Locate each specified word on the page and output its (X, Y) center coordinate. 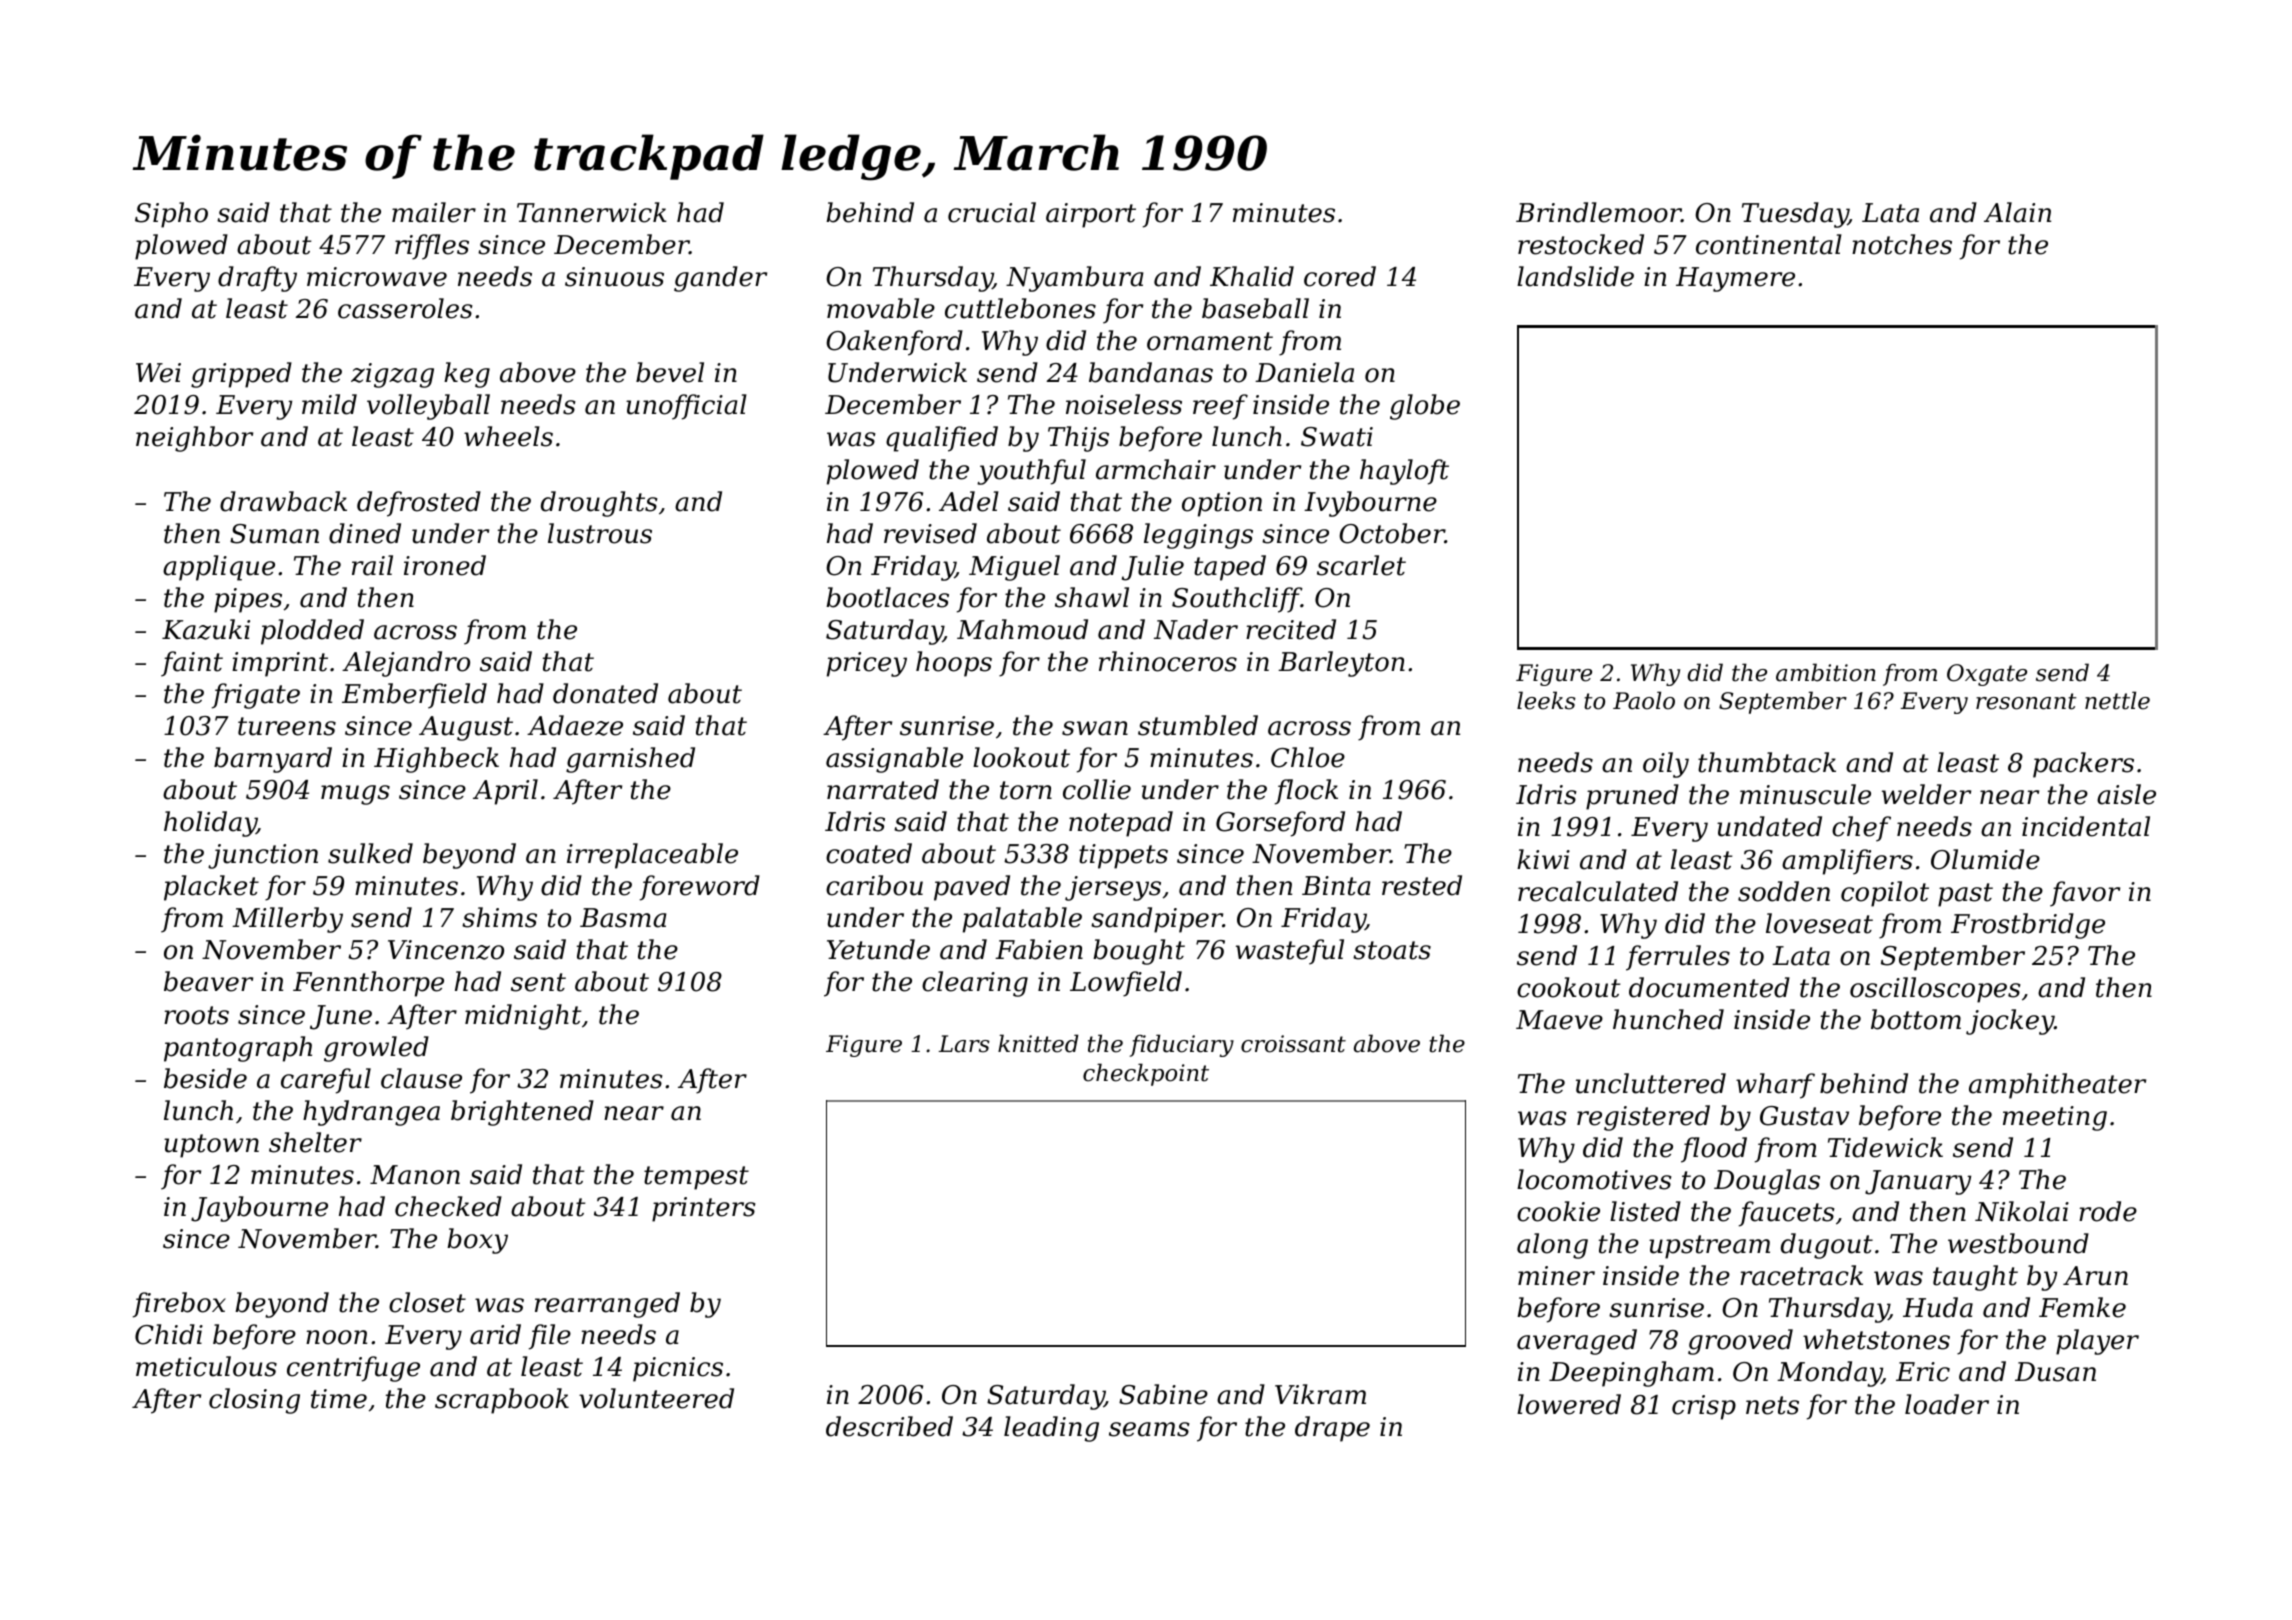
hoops (954, 664)
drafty (257, 279)
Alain (2017, 212)
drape (1332, 1429)
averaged (1577, 1342)
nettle (2117, 700)
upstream (1709, 1247)
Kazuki (206, 629)
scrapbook (502, 1401)
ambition (1826, 672)
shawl (1092, 597)
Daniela (1304, 372)
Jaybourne (259, 1209)
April (505, 792)
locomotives (1594, 1179)
